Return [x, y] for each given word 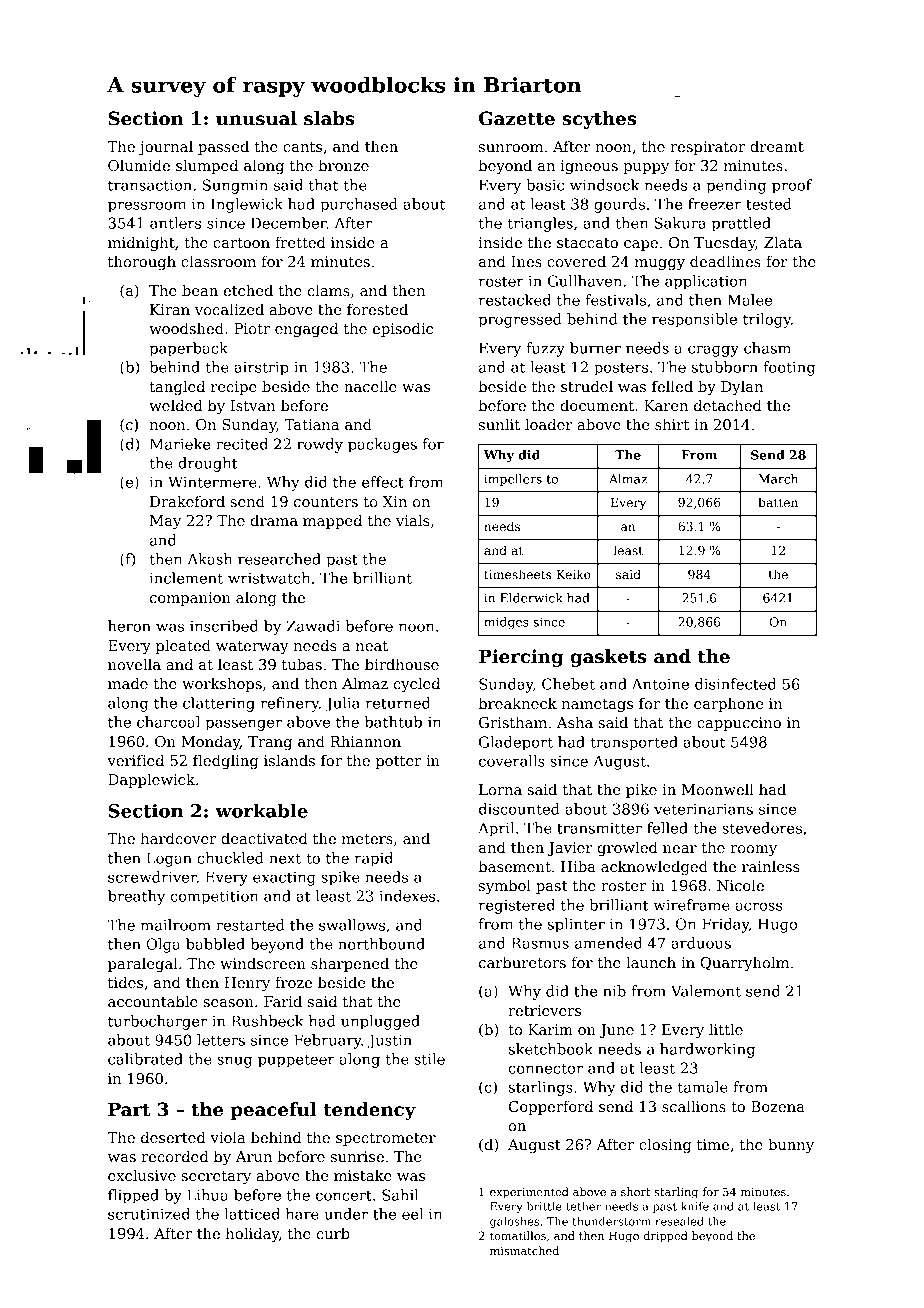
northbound [381, 944]
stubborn [725, 367]
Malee [750, 300]
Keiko [574, 574]
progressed [520, 320]
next [285, 858]
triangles [540, 224]
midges [506, 623]
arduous [701, 943]
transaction [150, 185]
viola [228, 1137]
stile [429, 1059]
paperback [188, 349]
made [128, 683]
